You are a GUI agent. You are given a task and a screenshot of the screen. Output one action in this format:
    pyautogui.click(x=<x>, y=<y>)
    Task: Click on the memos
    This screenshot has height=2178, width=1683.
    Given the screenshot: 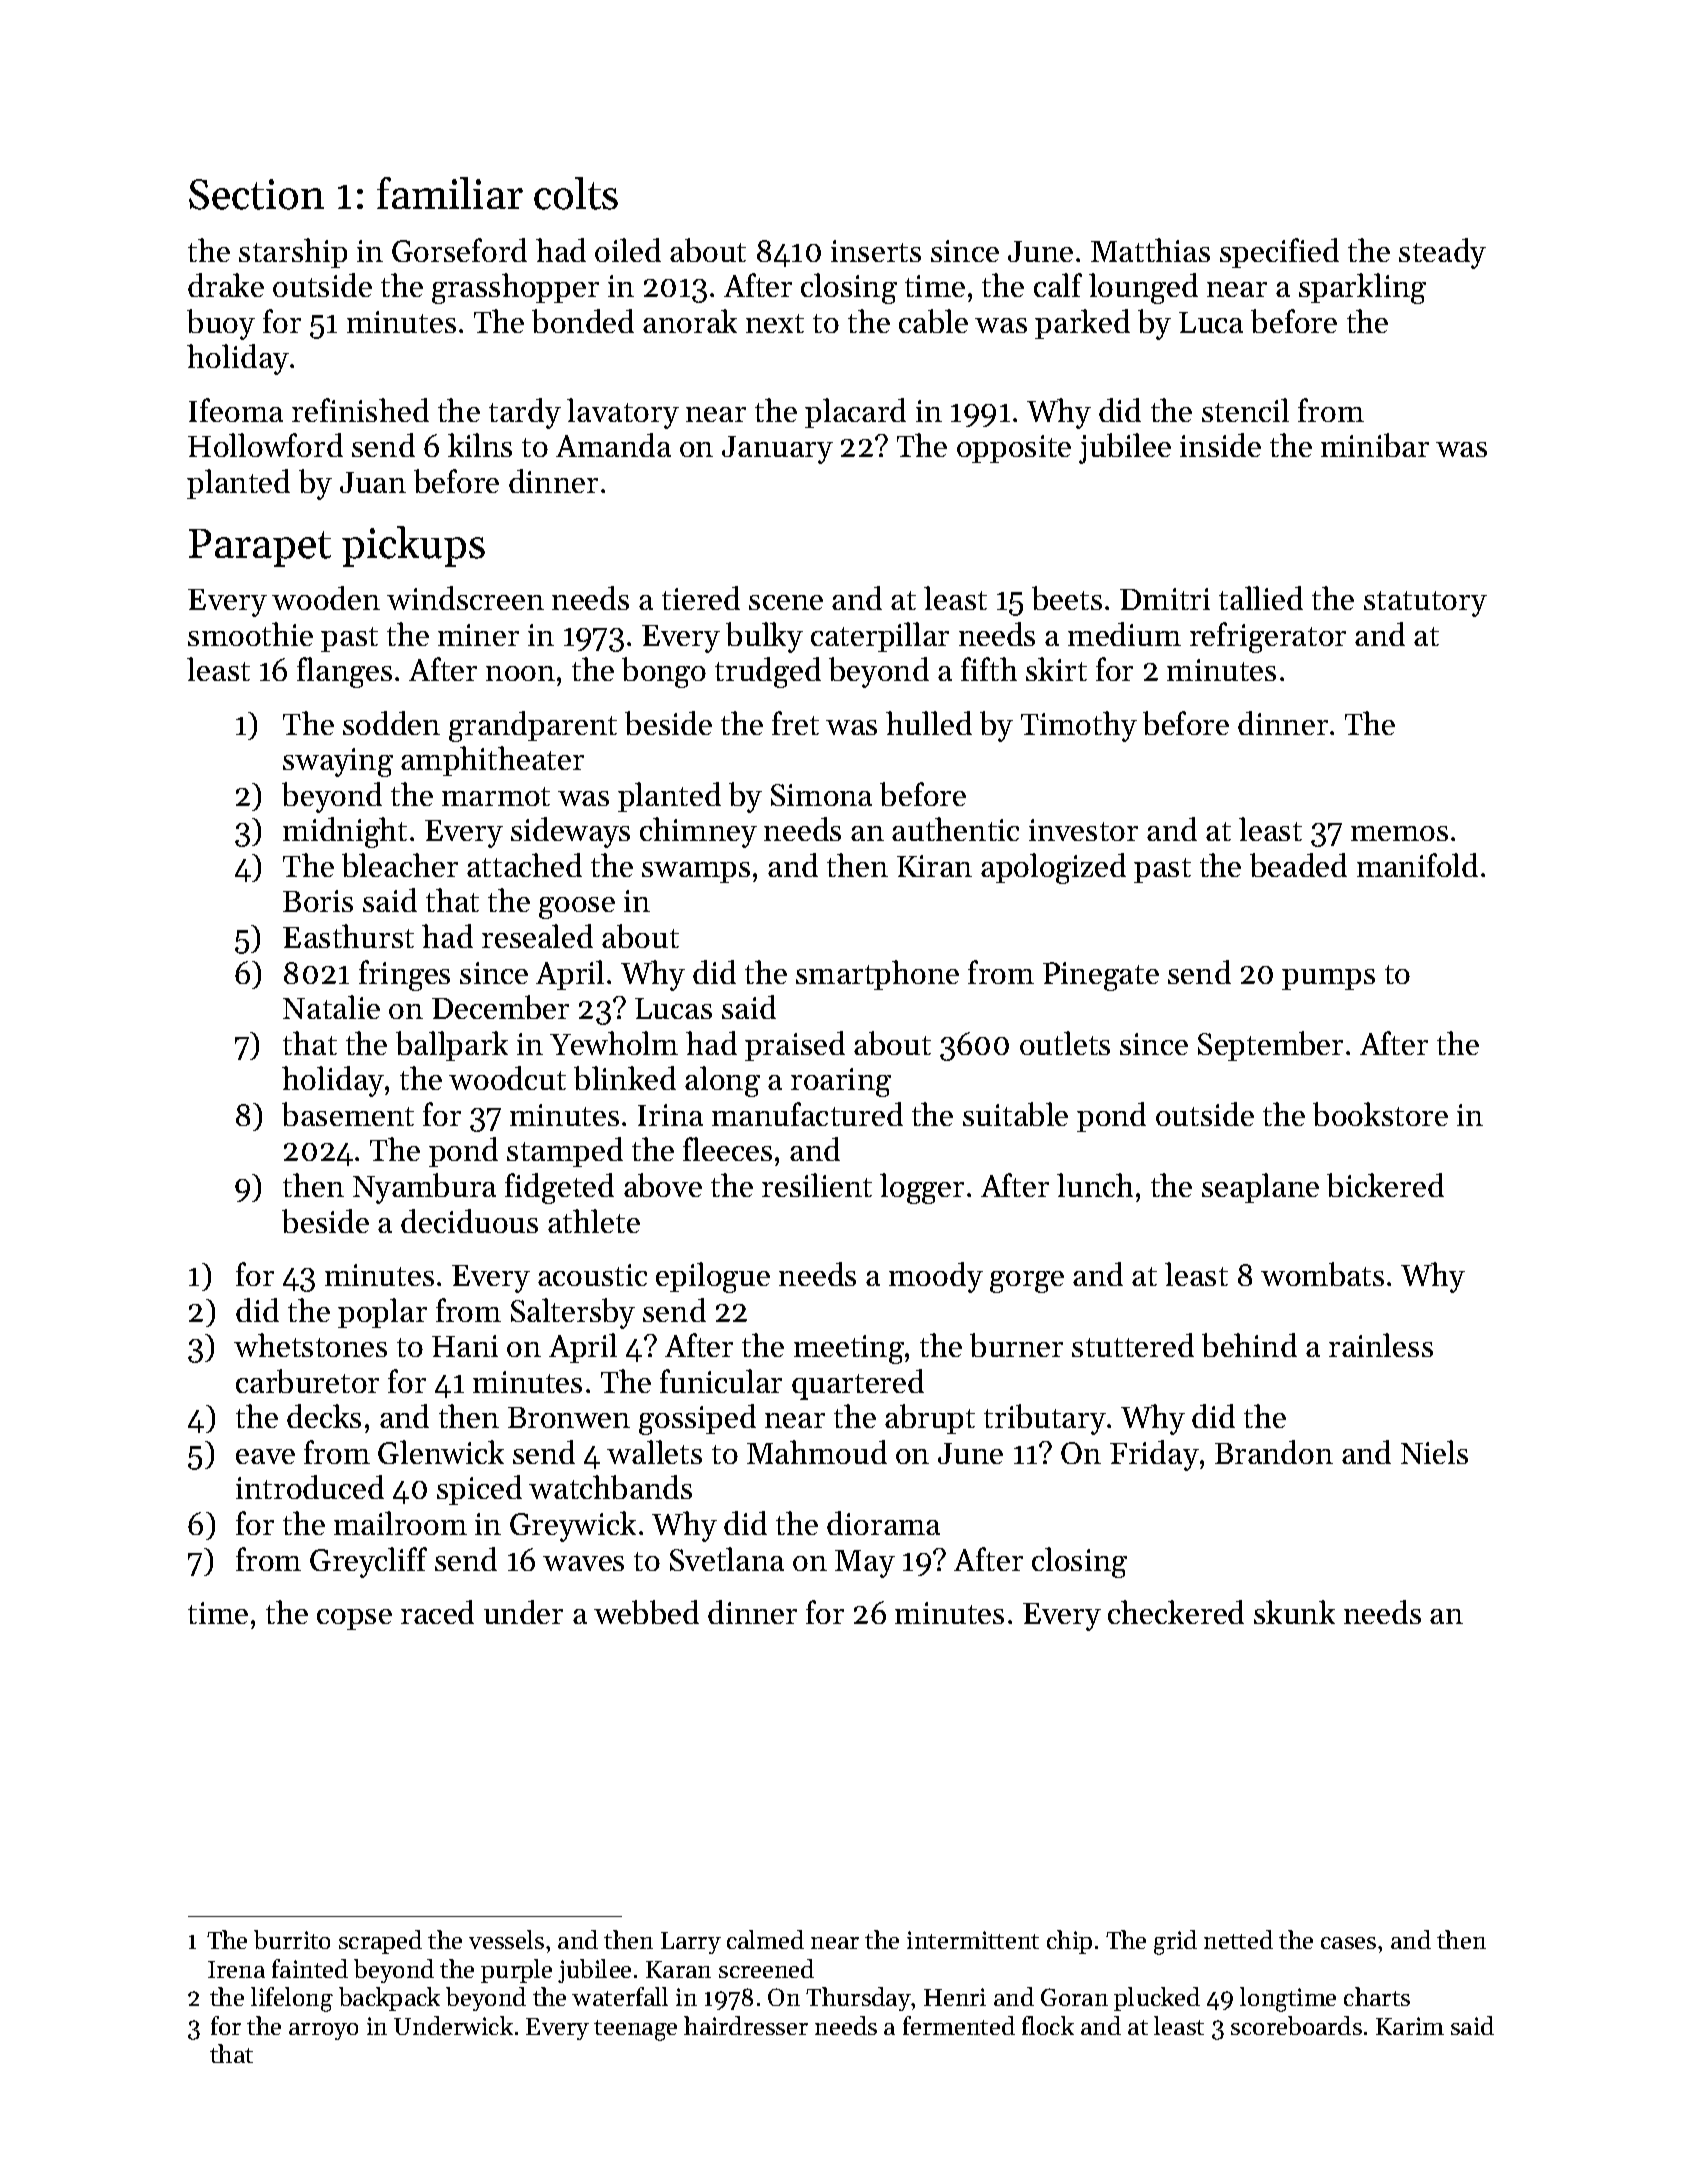 What is the action you would take?
    pyautogui.click(x=1399, y=833)
